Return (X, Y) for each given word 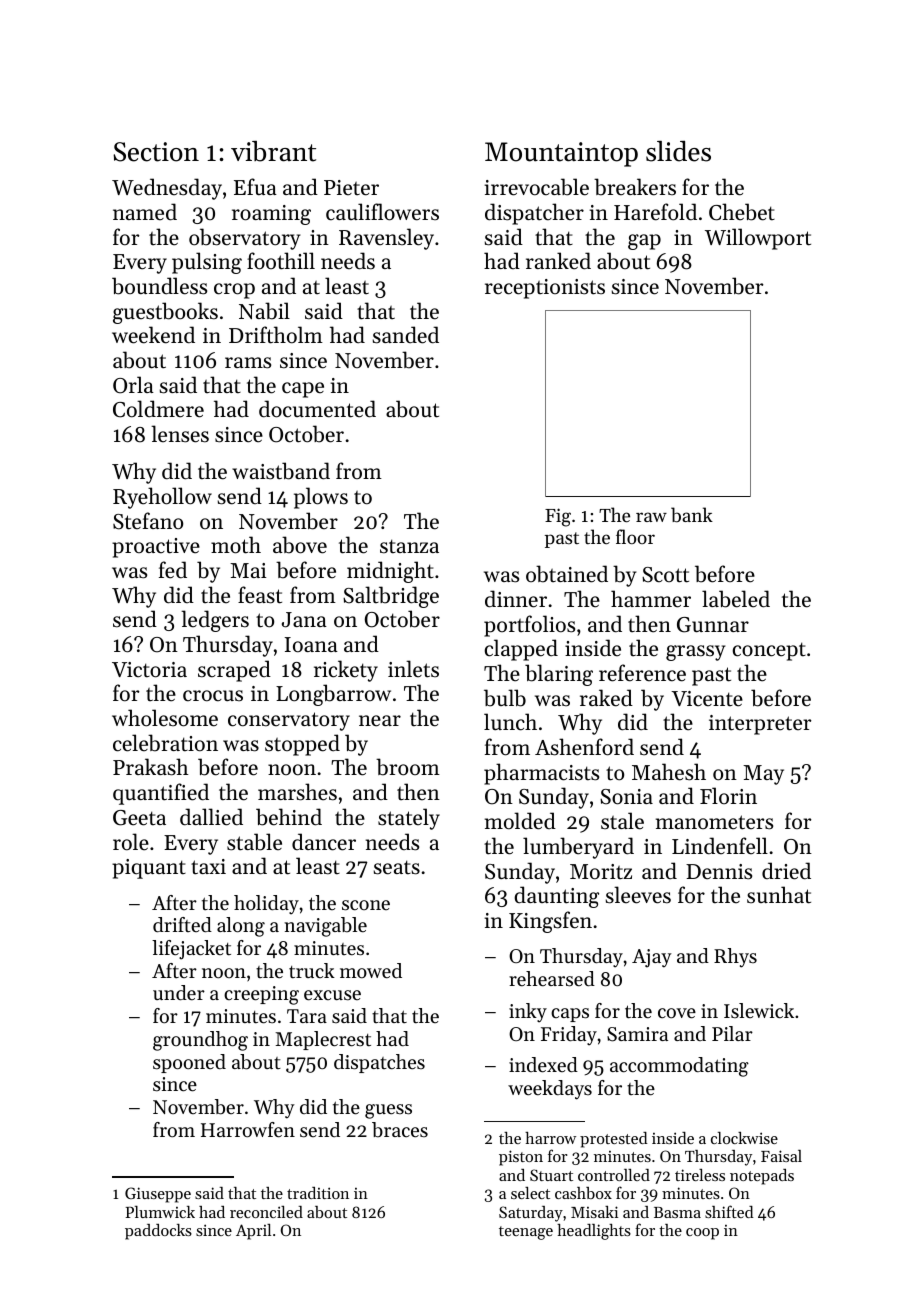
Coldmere (158, 409)
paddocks (158, 1232)
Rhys (735, 958)
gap (644, 242)
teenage (526, 1233)
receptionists (545, 289)
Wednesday (167, 189)
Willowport (758, 239)
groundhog (200, 1041)
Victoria (149, 670)
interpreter (760, 725)
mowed (371, 970)
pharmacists (541, 774)
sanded (406, 335)
